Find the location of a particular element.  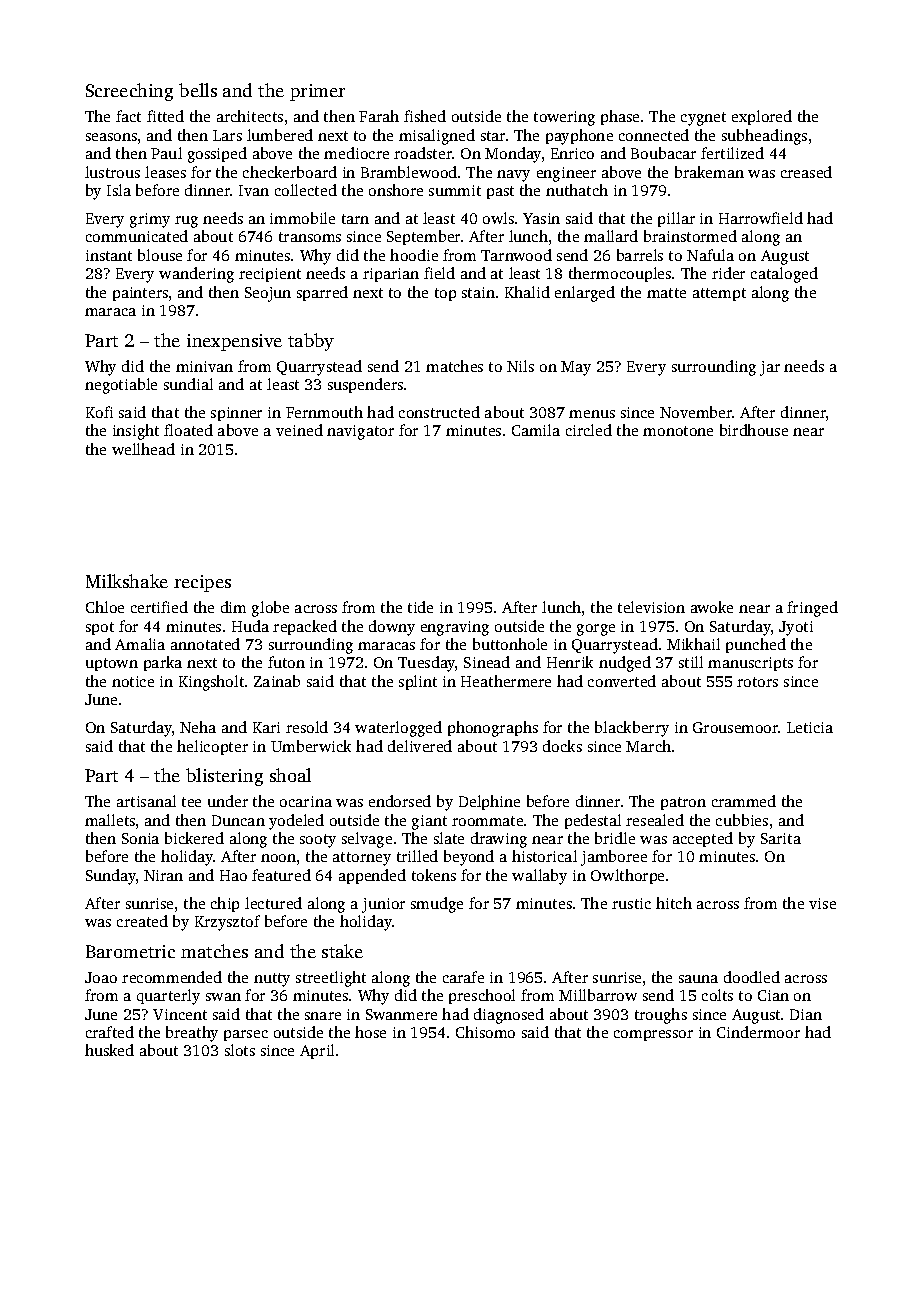

April is located at coordinates (317, 1051).
